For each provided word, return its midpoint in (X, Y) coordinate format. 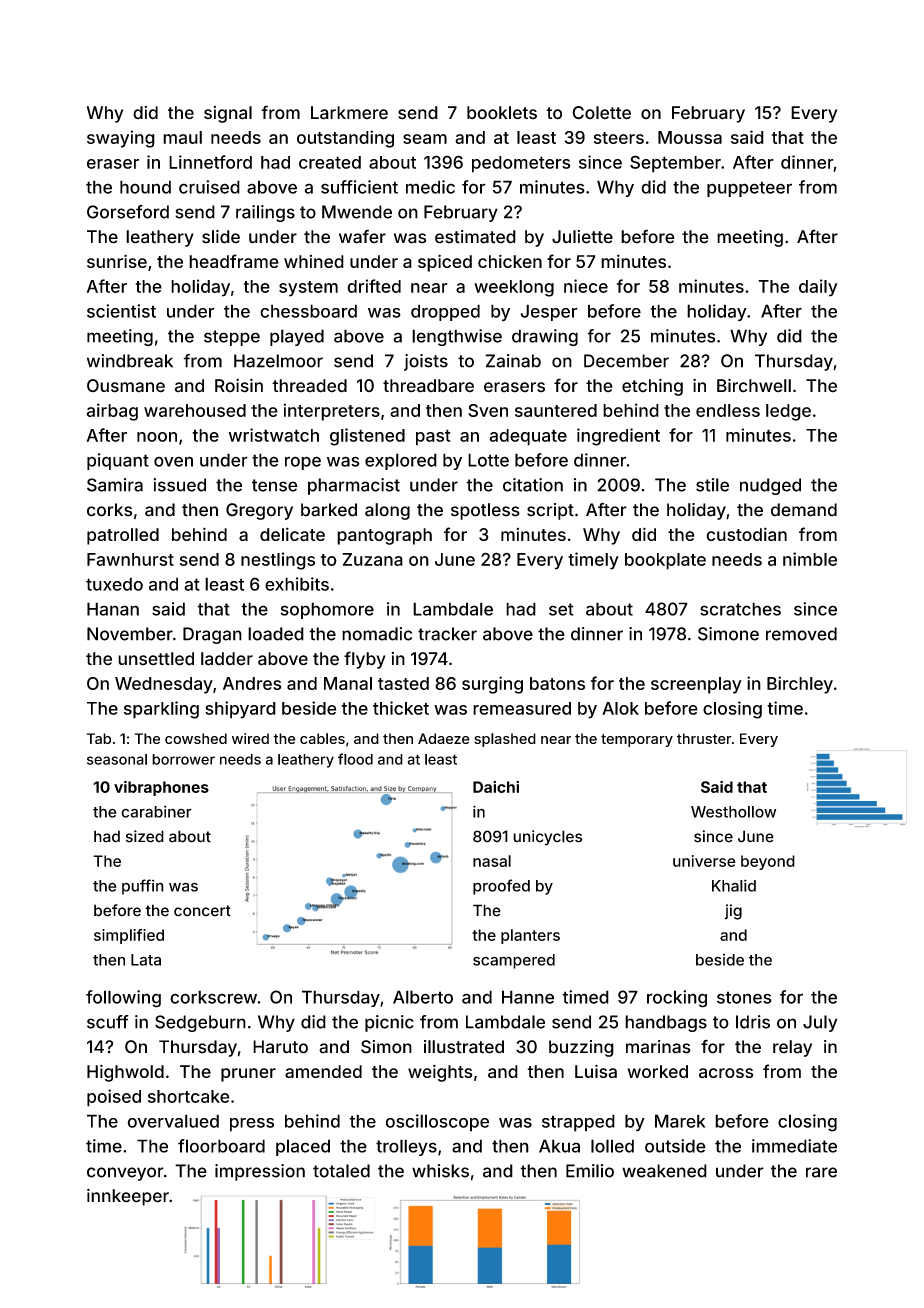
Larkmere (349, 113)
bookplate (665, 561)
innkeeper (128, 1197)
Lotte (488, 460)
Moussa (690, 137)
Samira (115, 485)
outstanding (345, 139)
